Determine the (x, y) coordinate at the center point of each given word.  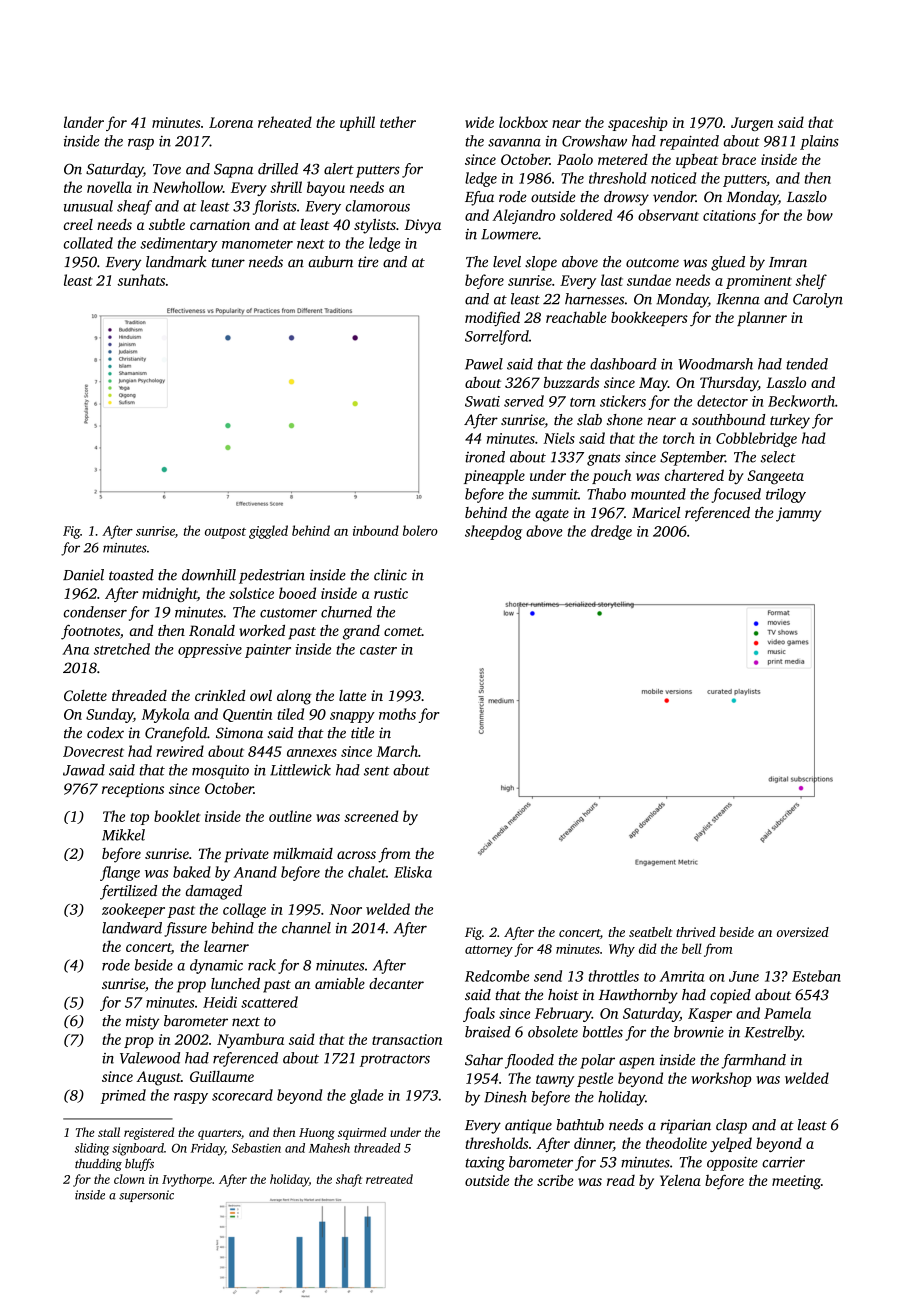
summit (555, 494)
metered (623, 159)
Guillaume (222, 1076)
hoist (563, 994)
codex (105, 733)
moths (397, 714)
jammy (799, 514)
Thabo (606, 494)
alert (339, 169)
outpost (225, 533)
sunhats (141, 280)
